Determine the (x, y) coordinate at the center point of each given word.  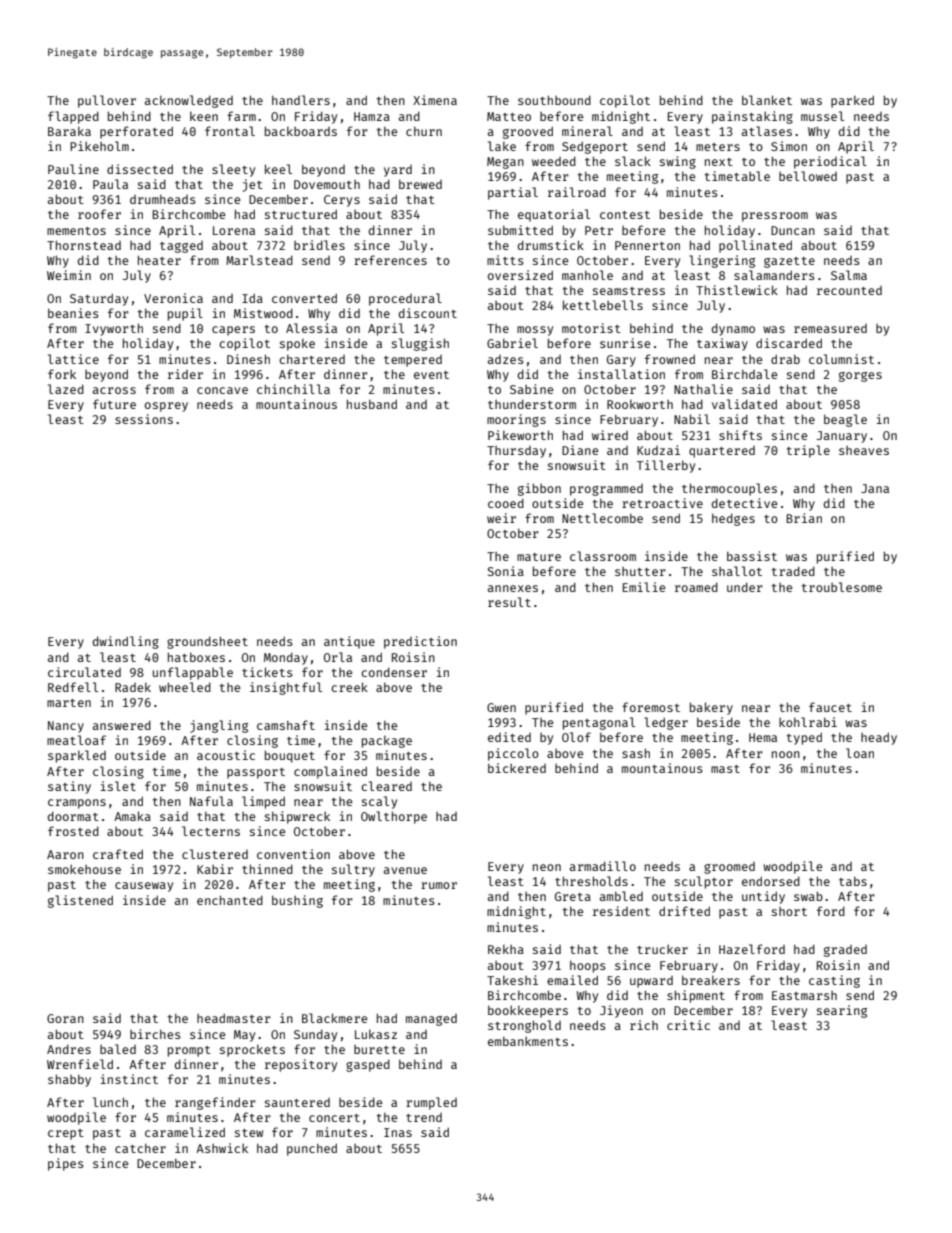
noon (786, 754)
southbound (554, 100)
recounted (849, 290)
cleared (386, 786)
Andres (69, 1049)
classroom (603, 556)
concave (222, 390)
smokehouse (84, 869)
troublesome (842, 587)
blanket (767, 100)
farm (241, 116)
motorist (591, 328)
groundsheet (207, 642)
